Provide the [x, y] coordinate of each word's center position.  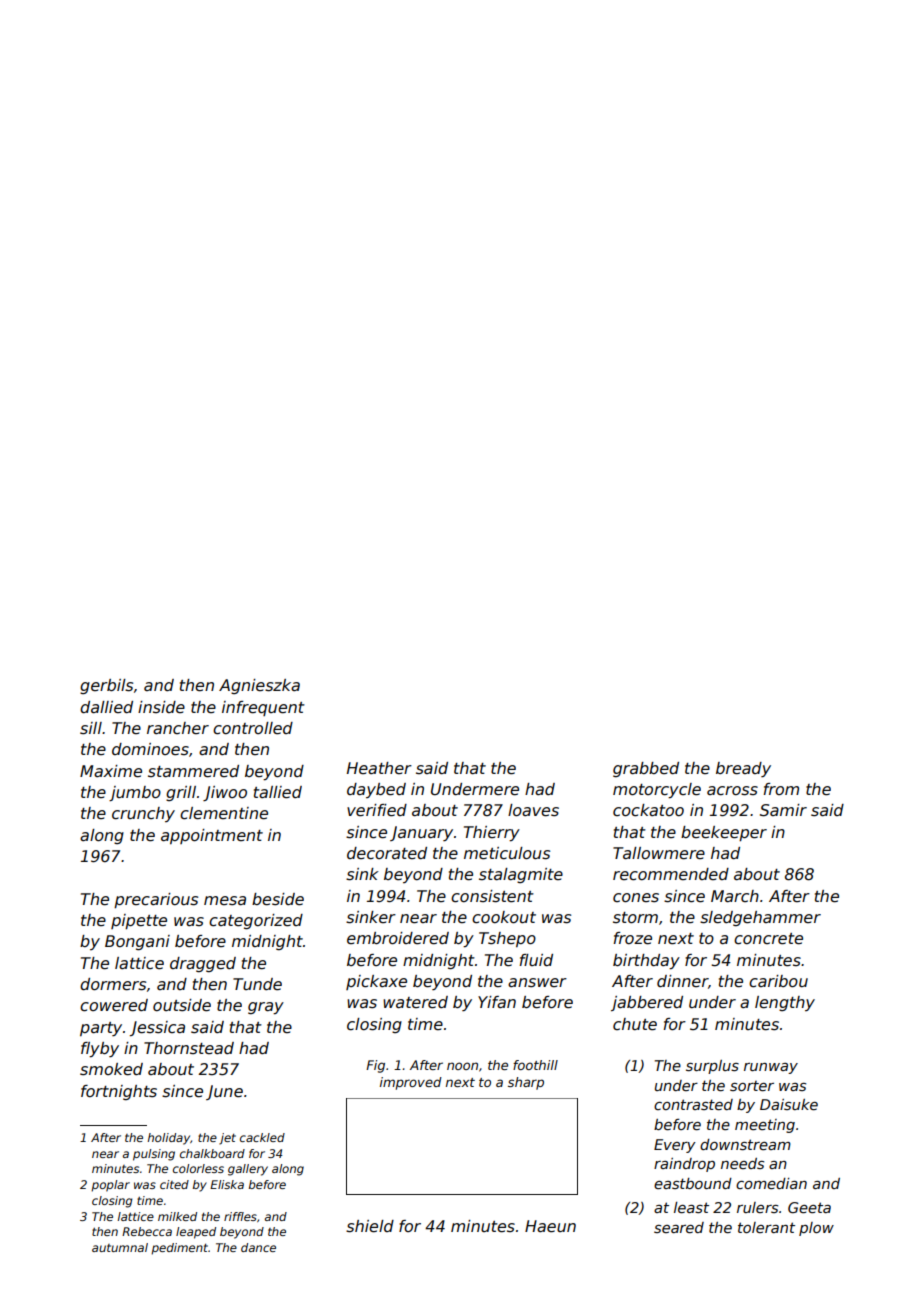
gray [266, 1008]
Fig [375, 1066]
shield [370, 1226]
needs [742, 1163]
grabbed [646, 769]
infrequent [263, 708]
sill [91, 728]
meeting [765, 1126]
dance [258, 1247]
